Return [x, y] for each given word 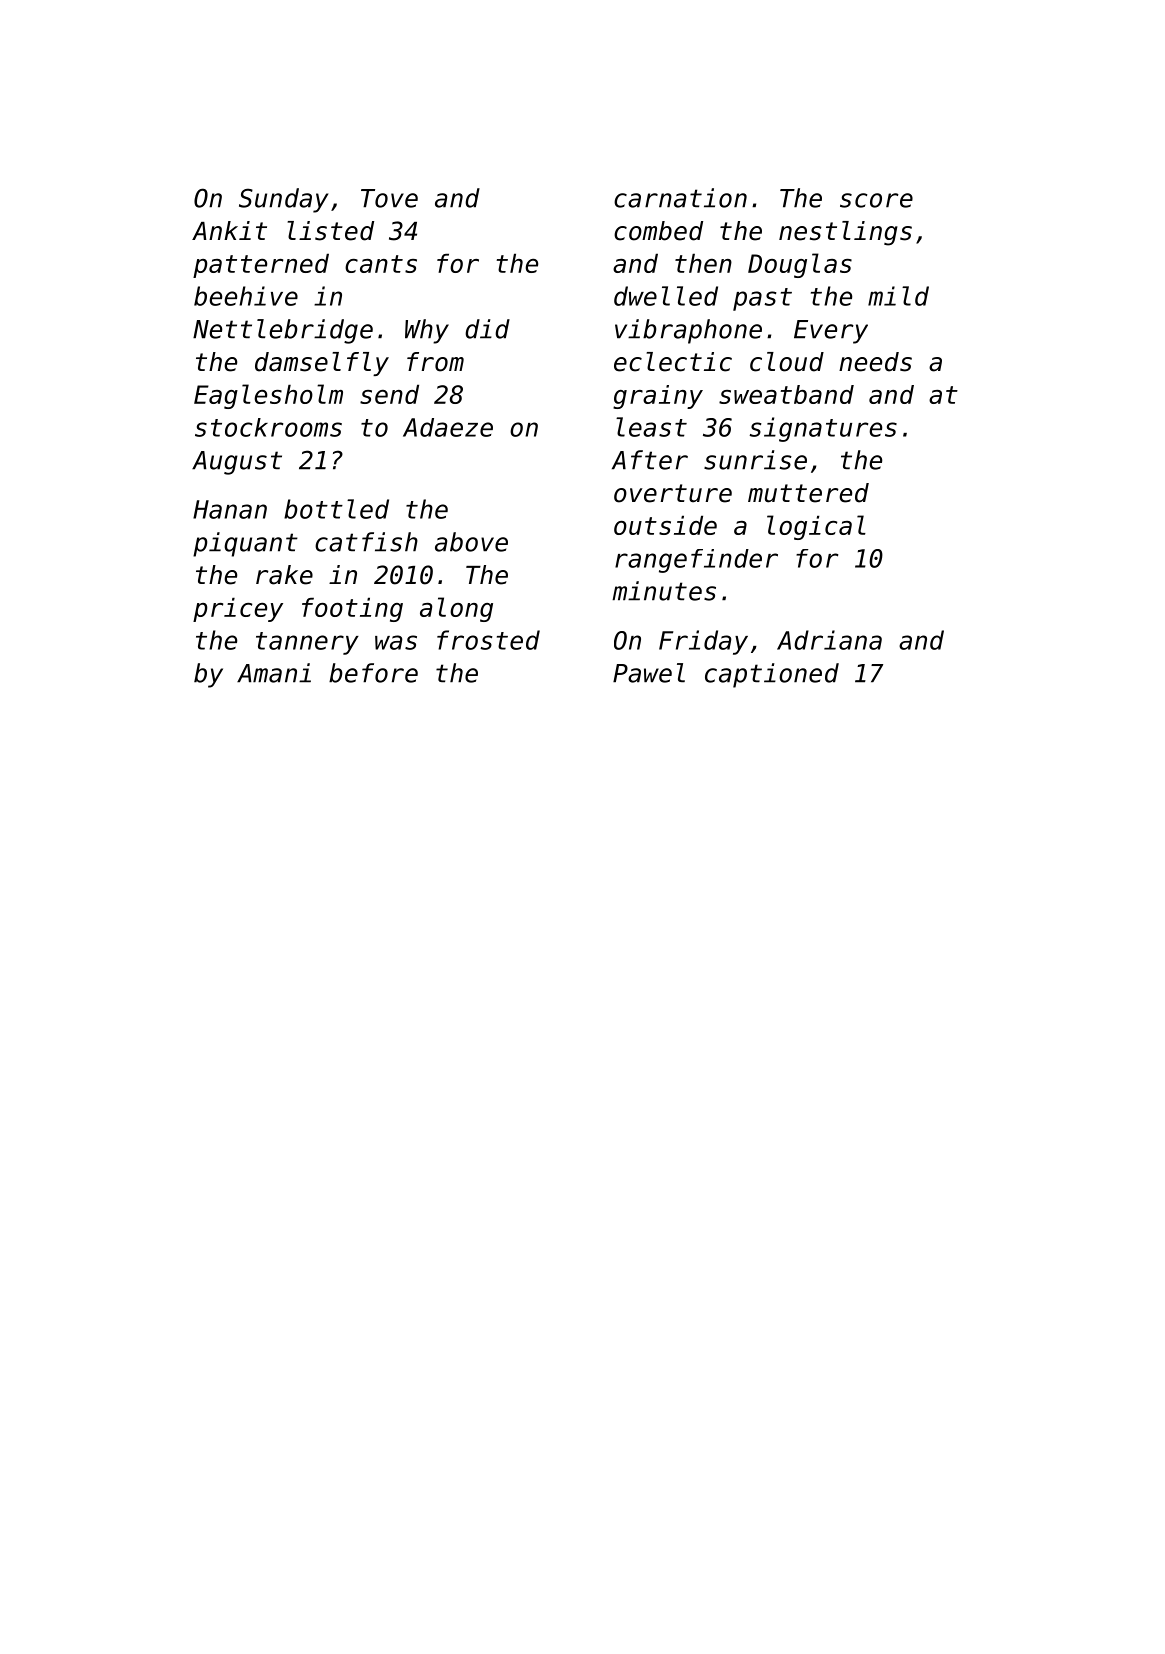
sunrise [755, 460]
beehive [246, 296]
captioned [772, 675]
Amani [274, 673]
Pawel [649, 673]
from [435, 362]
